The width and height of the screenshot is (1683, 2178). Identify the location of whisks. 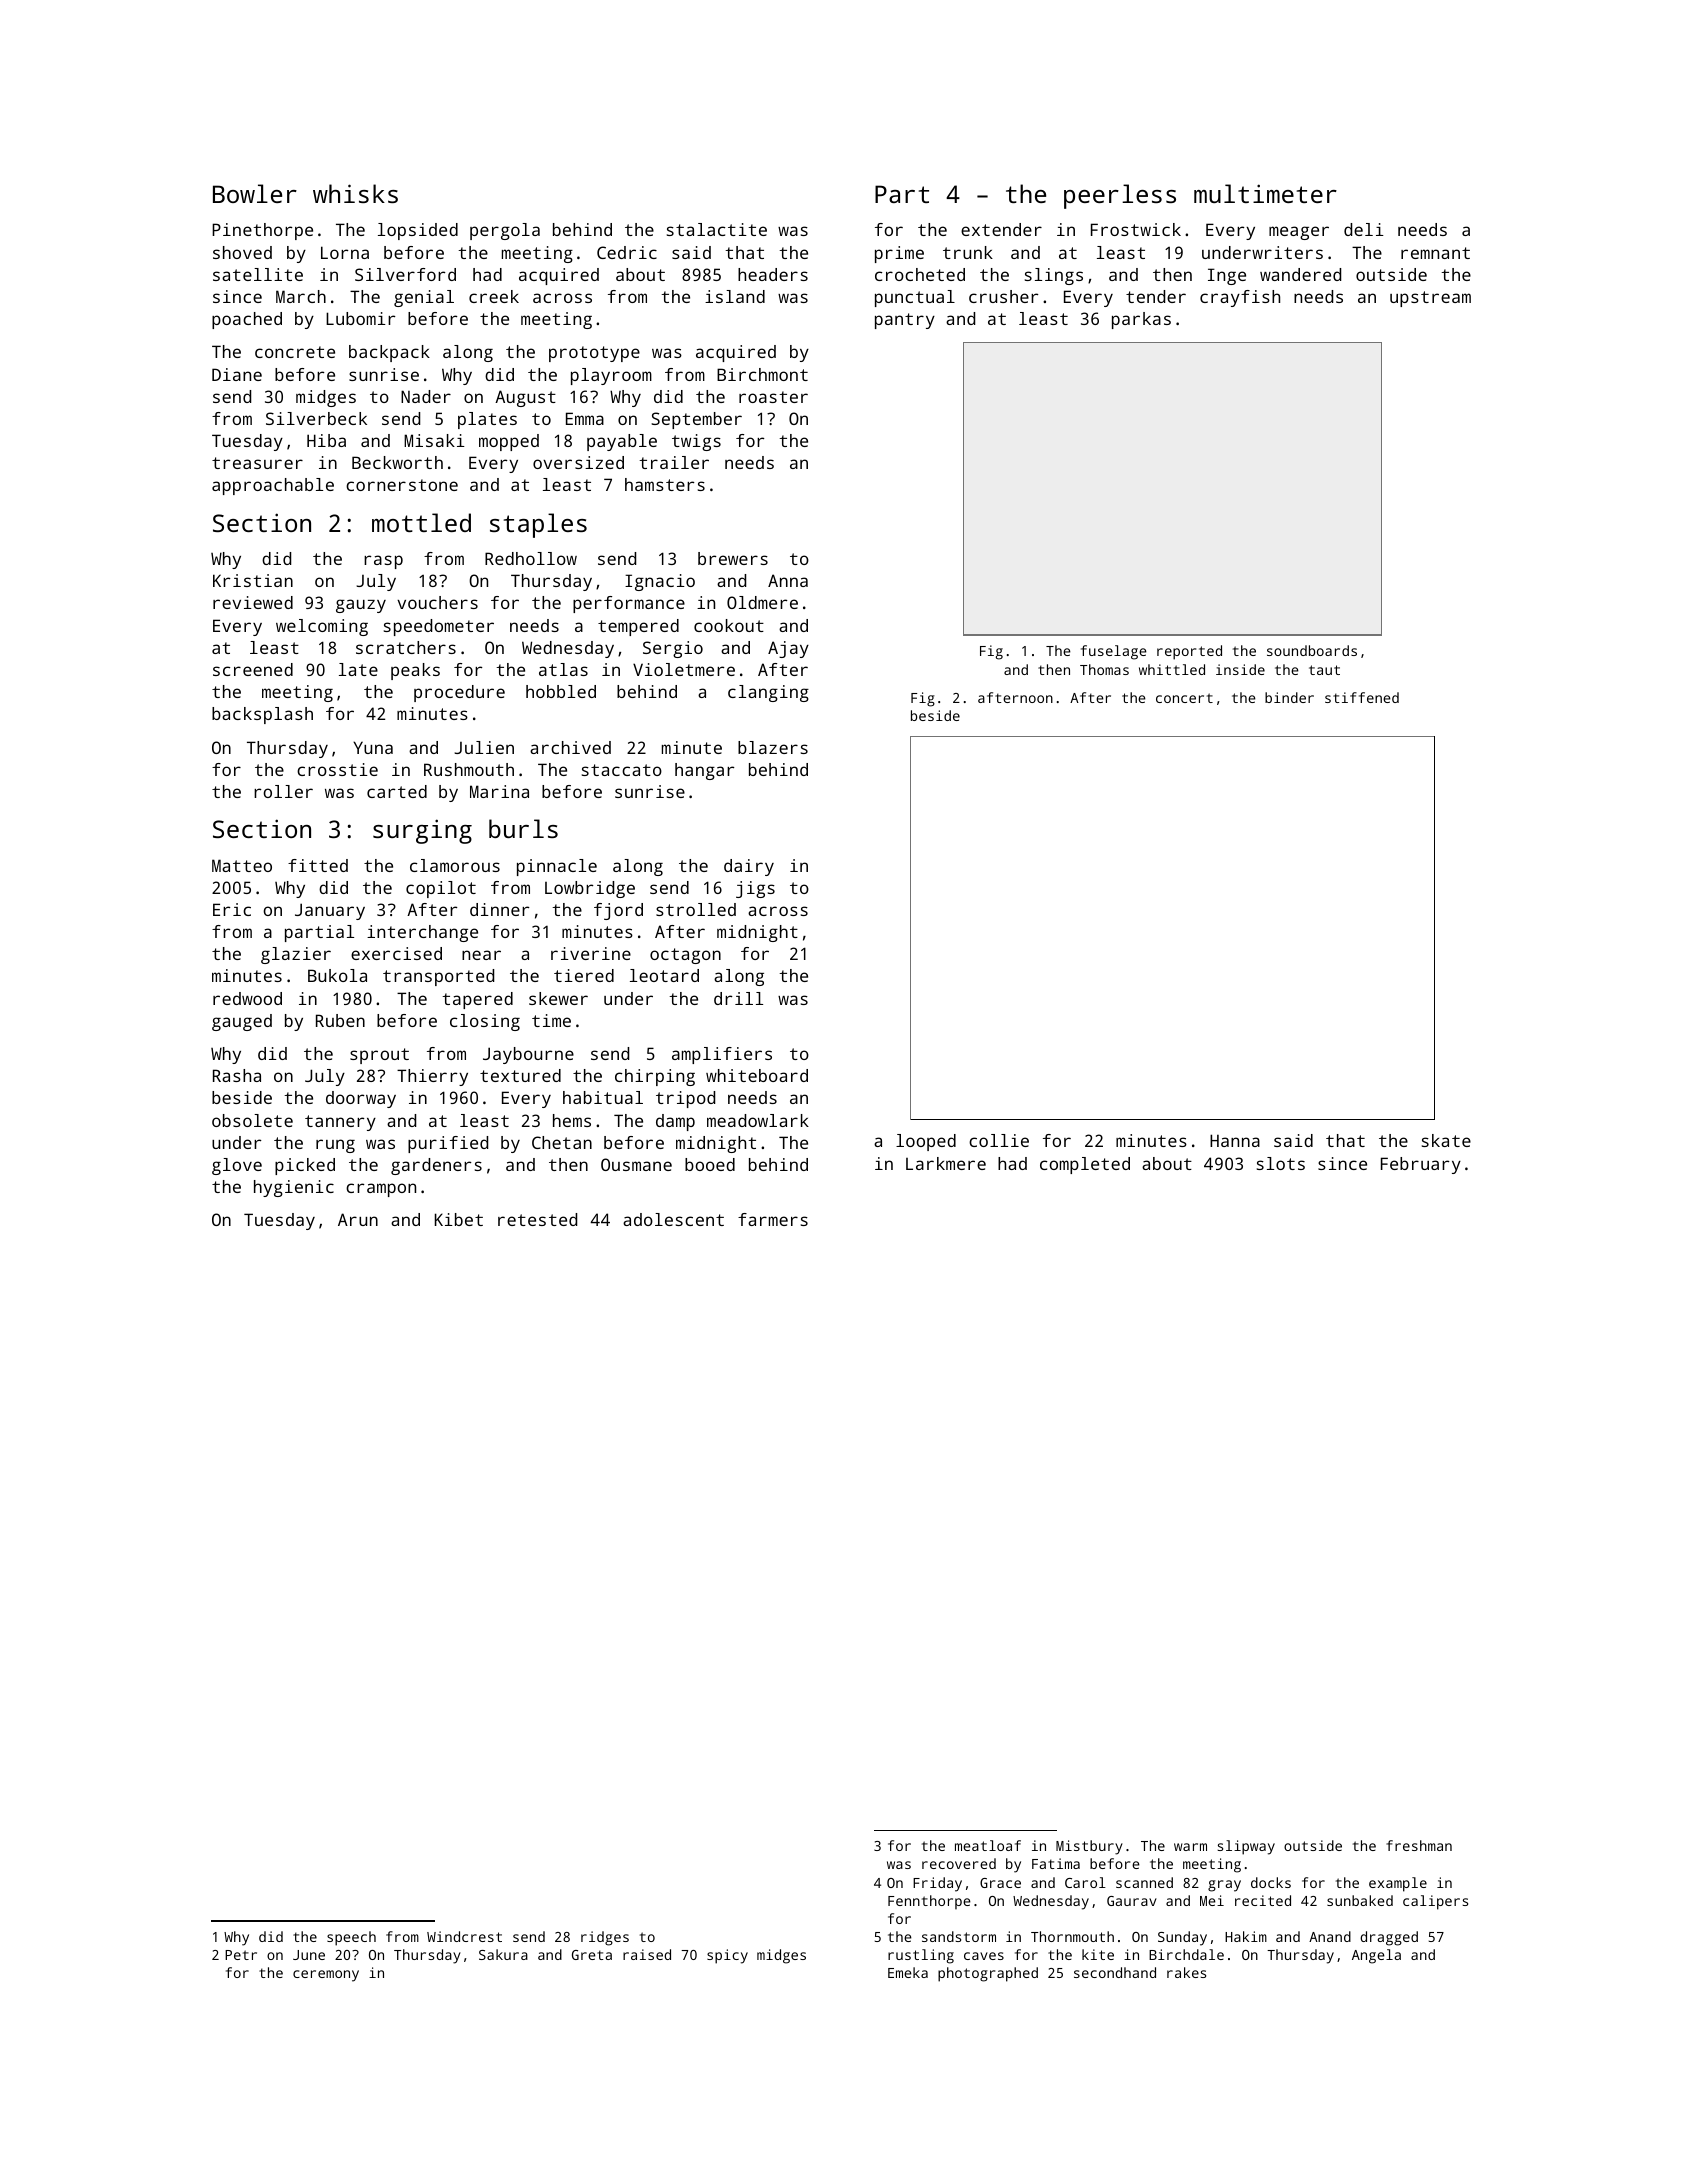
(355, 193).
